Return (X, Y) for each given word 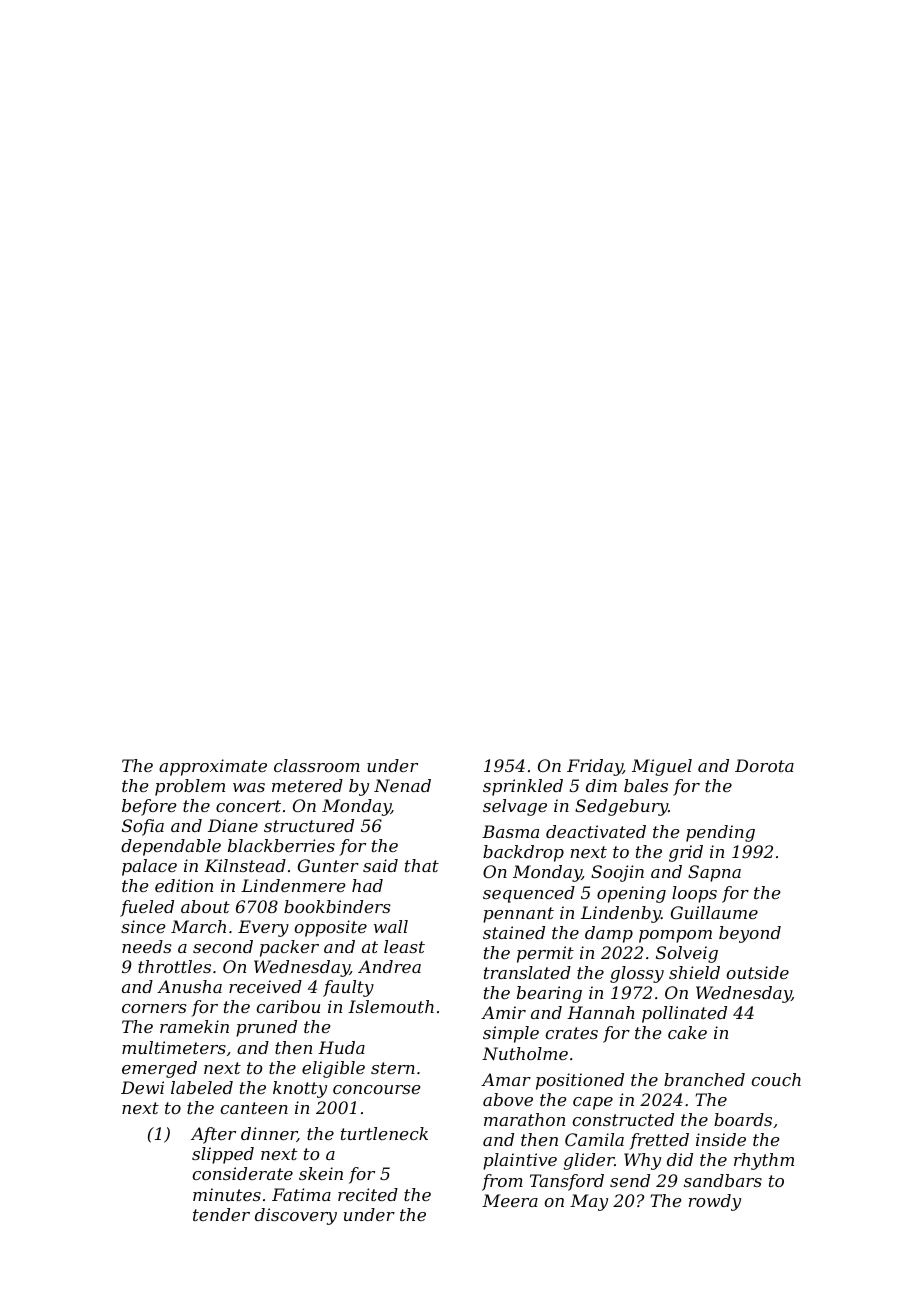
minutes (227, 1194)
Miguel (662, 767)
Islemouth (391, 1006)
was (249, 787)
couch (776, 1079)
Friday (595, 767)
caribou (288, 1006)
